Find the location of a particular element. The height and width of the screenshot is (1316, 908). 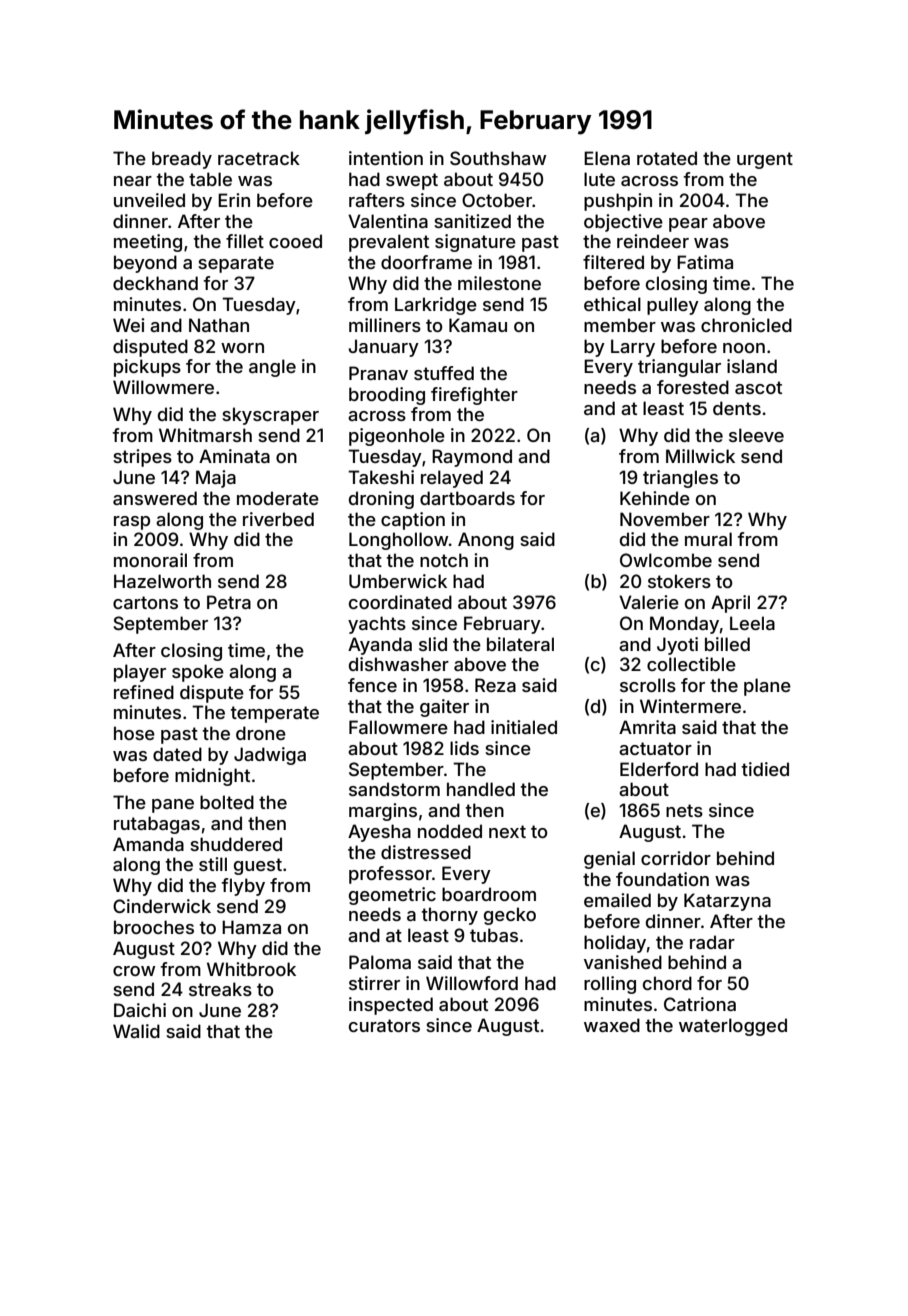

curators is located at coordinates (384, 1025).
